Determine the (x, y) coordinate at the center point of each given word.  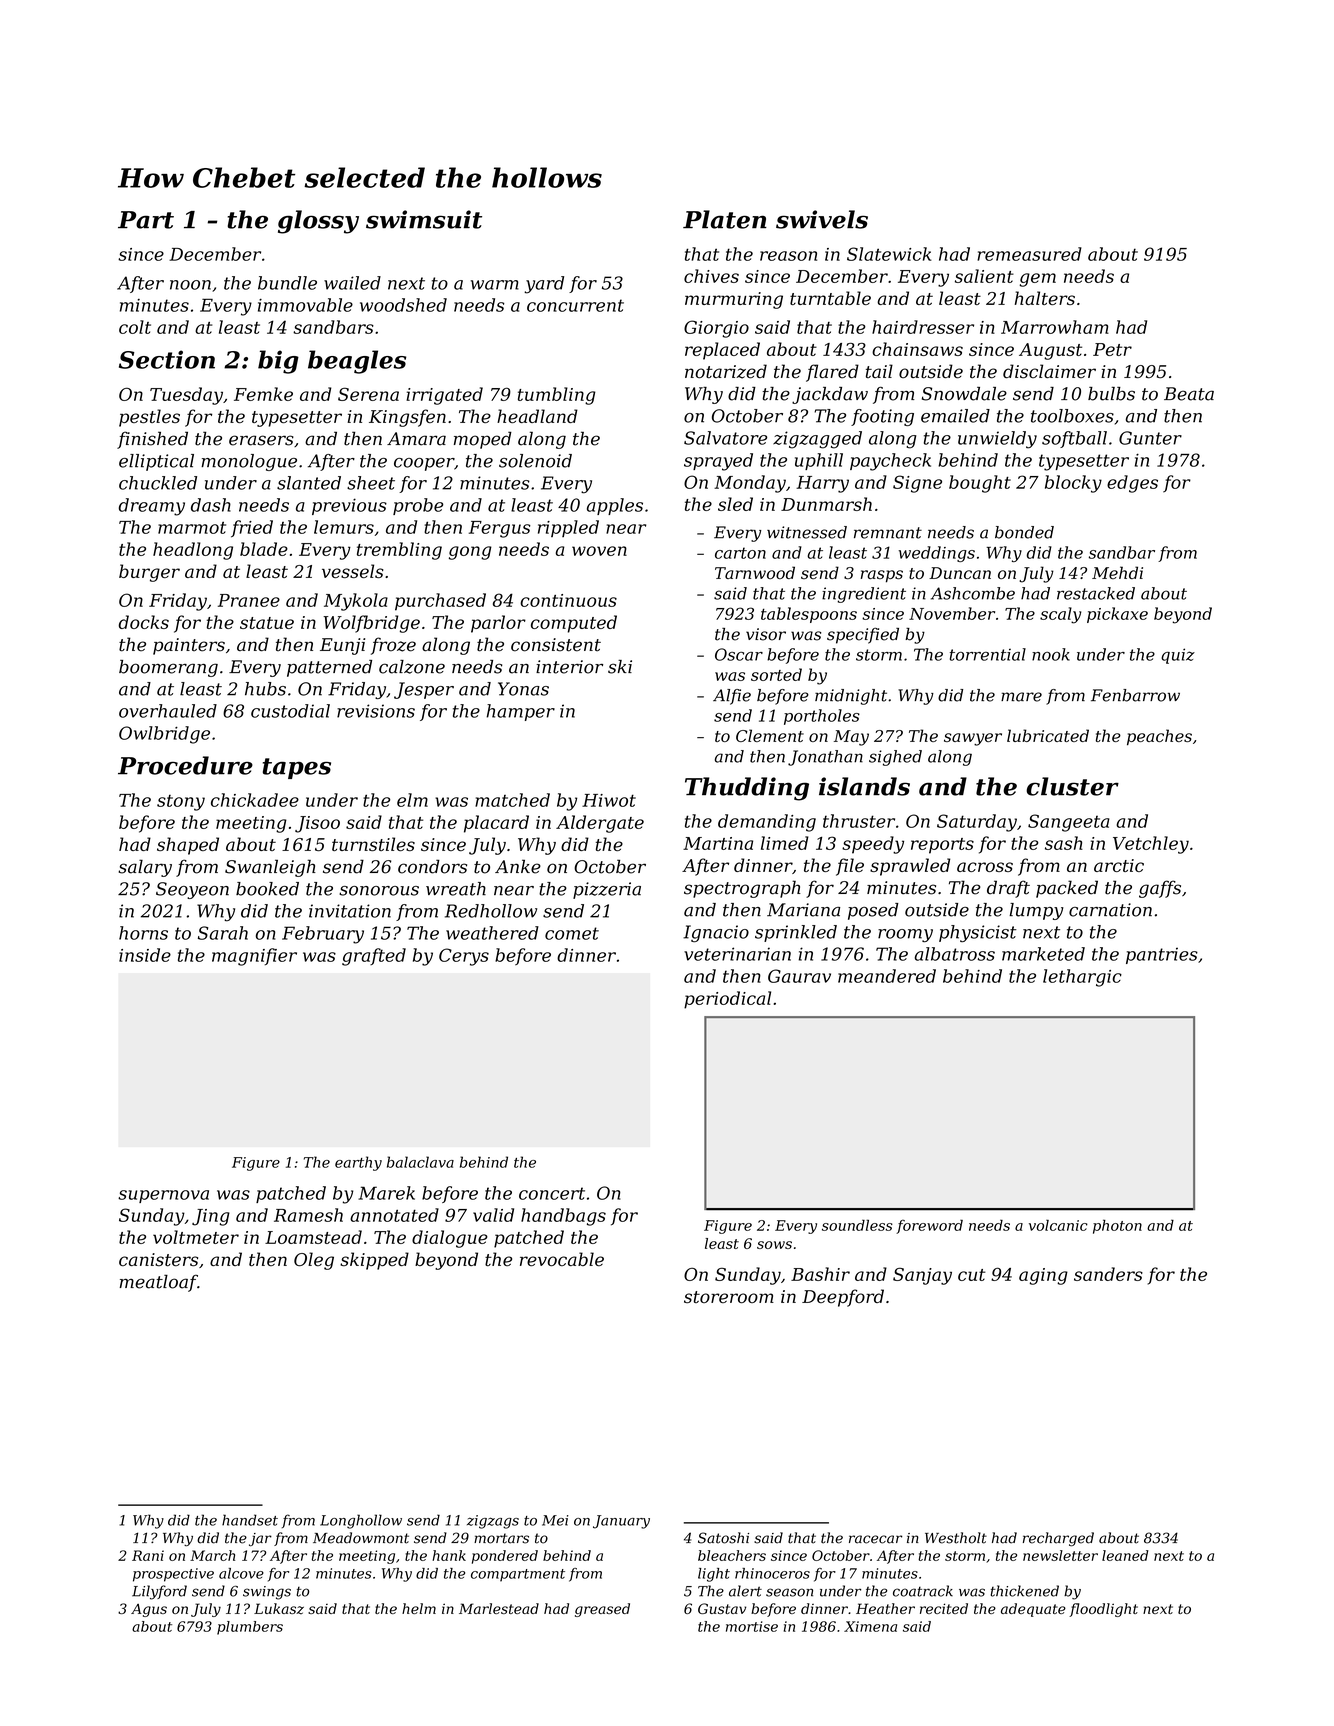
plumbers (250, 1628)
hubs (265, 689)
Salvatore (725, 438)
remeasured (1029, 254)
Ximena (870, 1626)
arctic (1119, 865)
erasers (261, 440)
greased (602, 1610)
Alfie (732, 697)
